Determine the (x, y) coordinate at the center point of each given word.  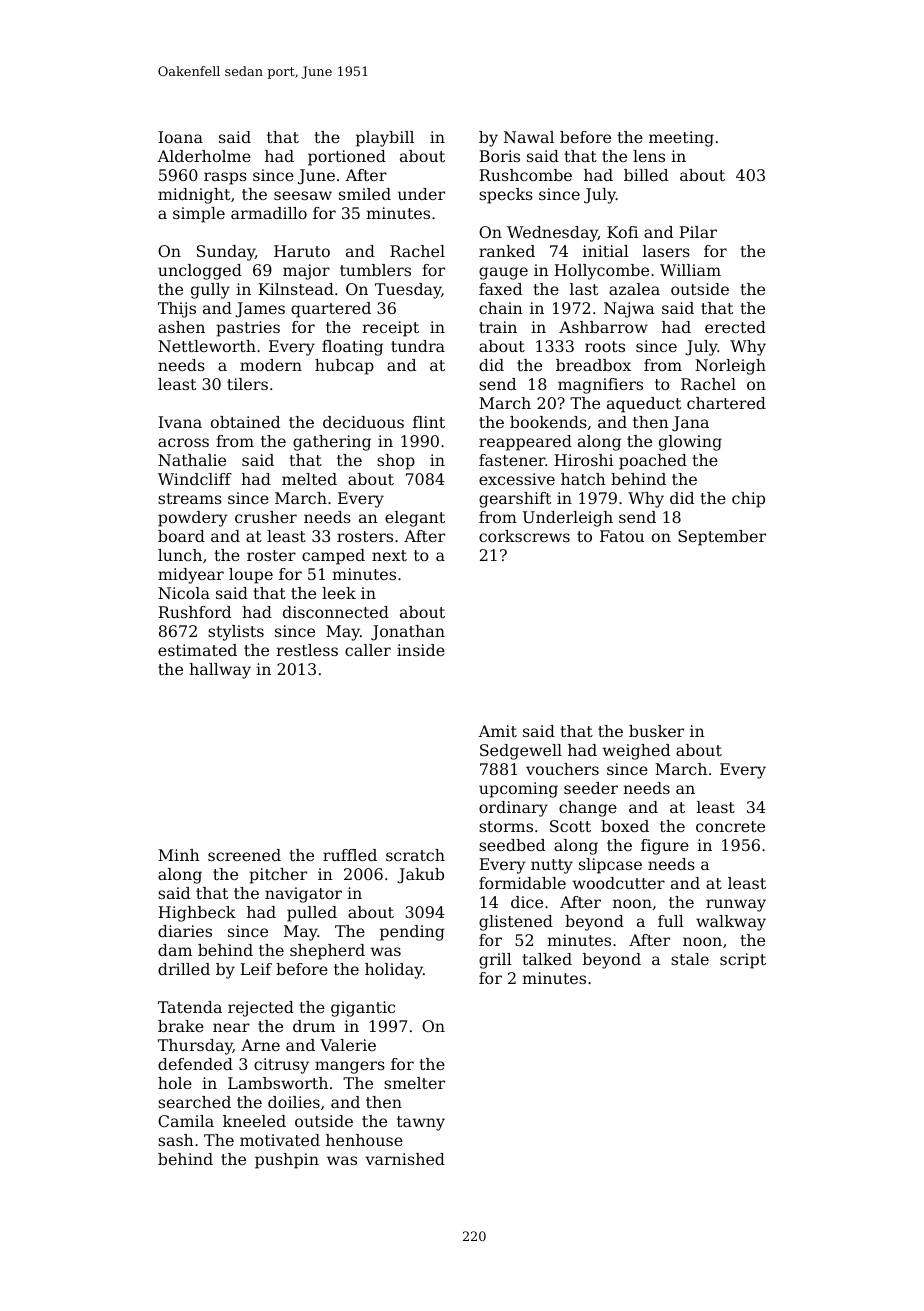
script (743, 961)
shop (396, 462)
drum (314, 1026)
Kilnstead (296, 289)
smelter (414, 1083)
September (722, 538)
